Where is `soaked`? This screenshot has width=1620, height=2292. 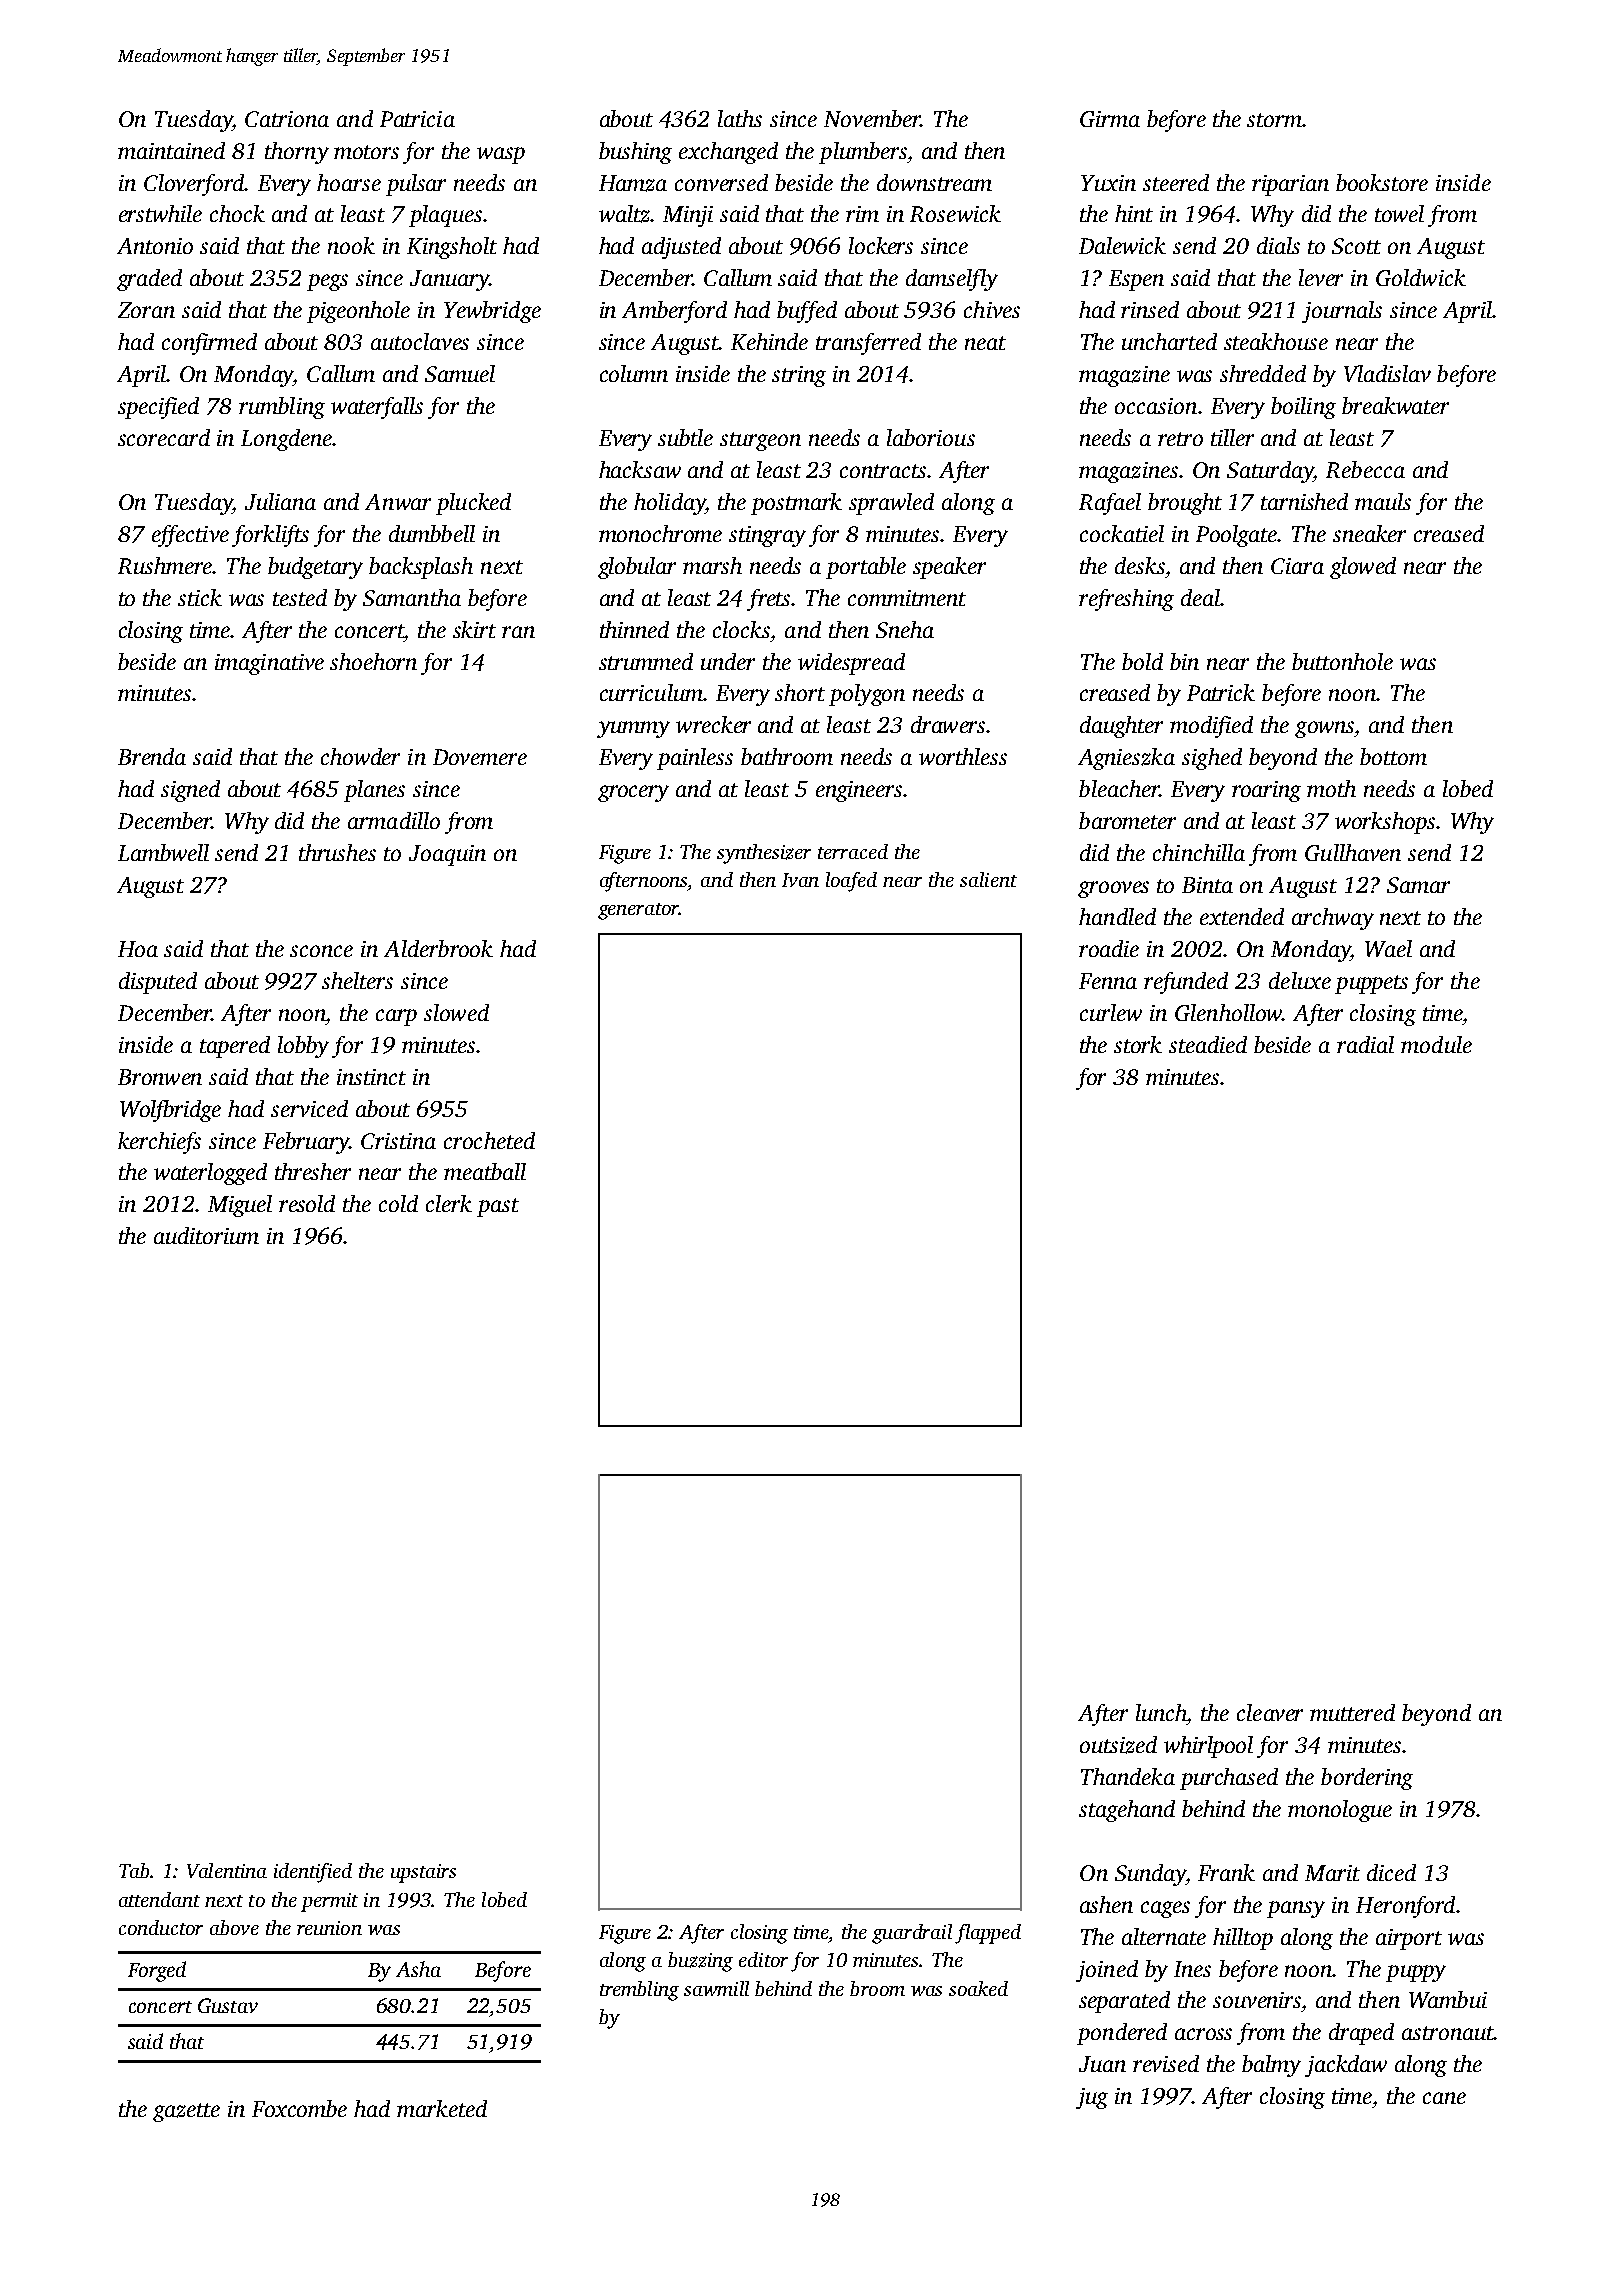 soaked is located at coordinates (978, 1988).
